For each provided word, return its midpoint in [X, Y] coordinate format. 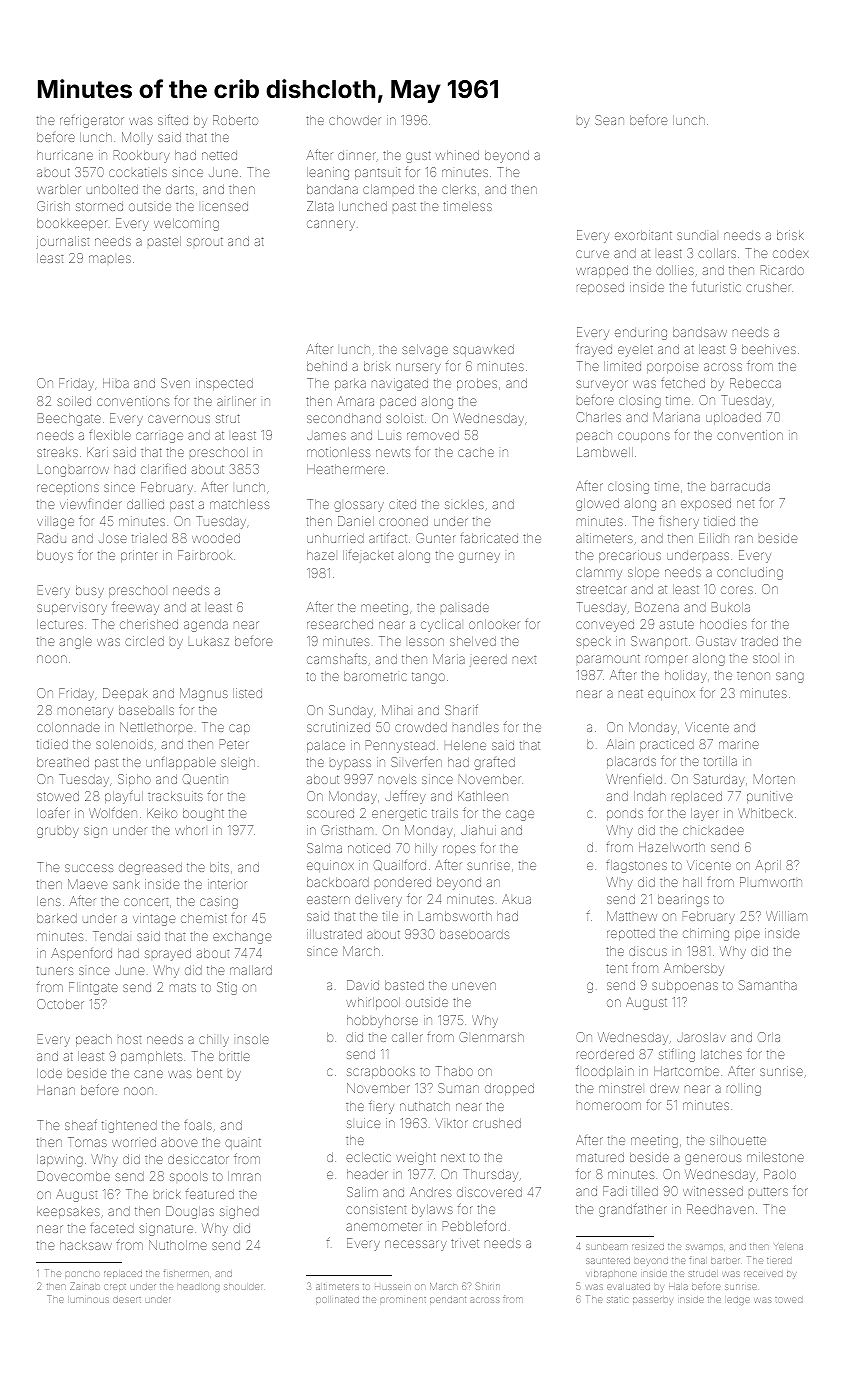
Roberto [235, 120]
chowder [355, 120]
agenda [206, 625]
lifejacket [368, 556]
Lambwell [605, 452]
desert [127, 1300]
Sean [609, 120]
